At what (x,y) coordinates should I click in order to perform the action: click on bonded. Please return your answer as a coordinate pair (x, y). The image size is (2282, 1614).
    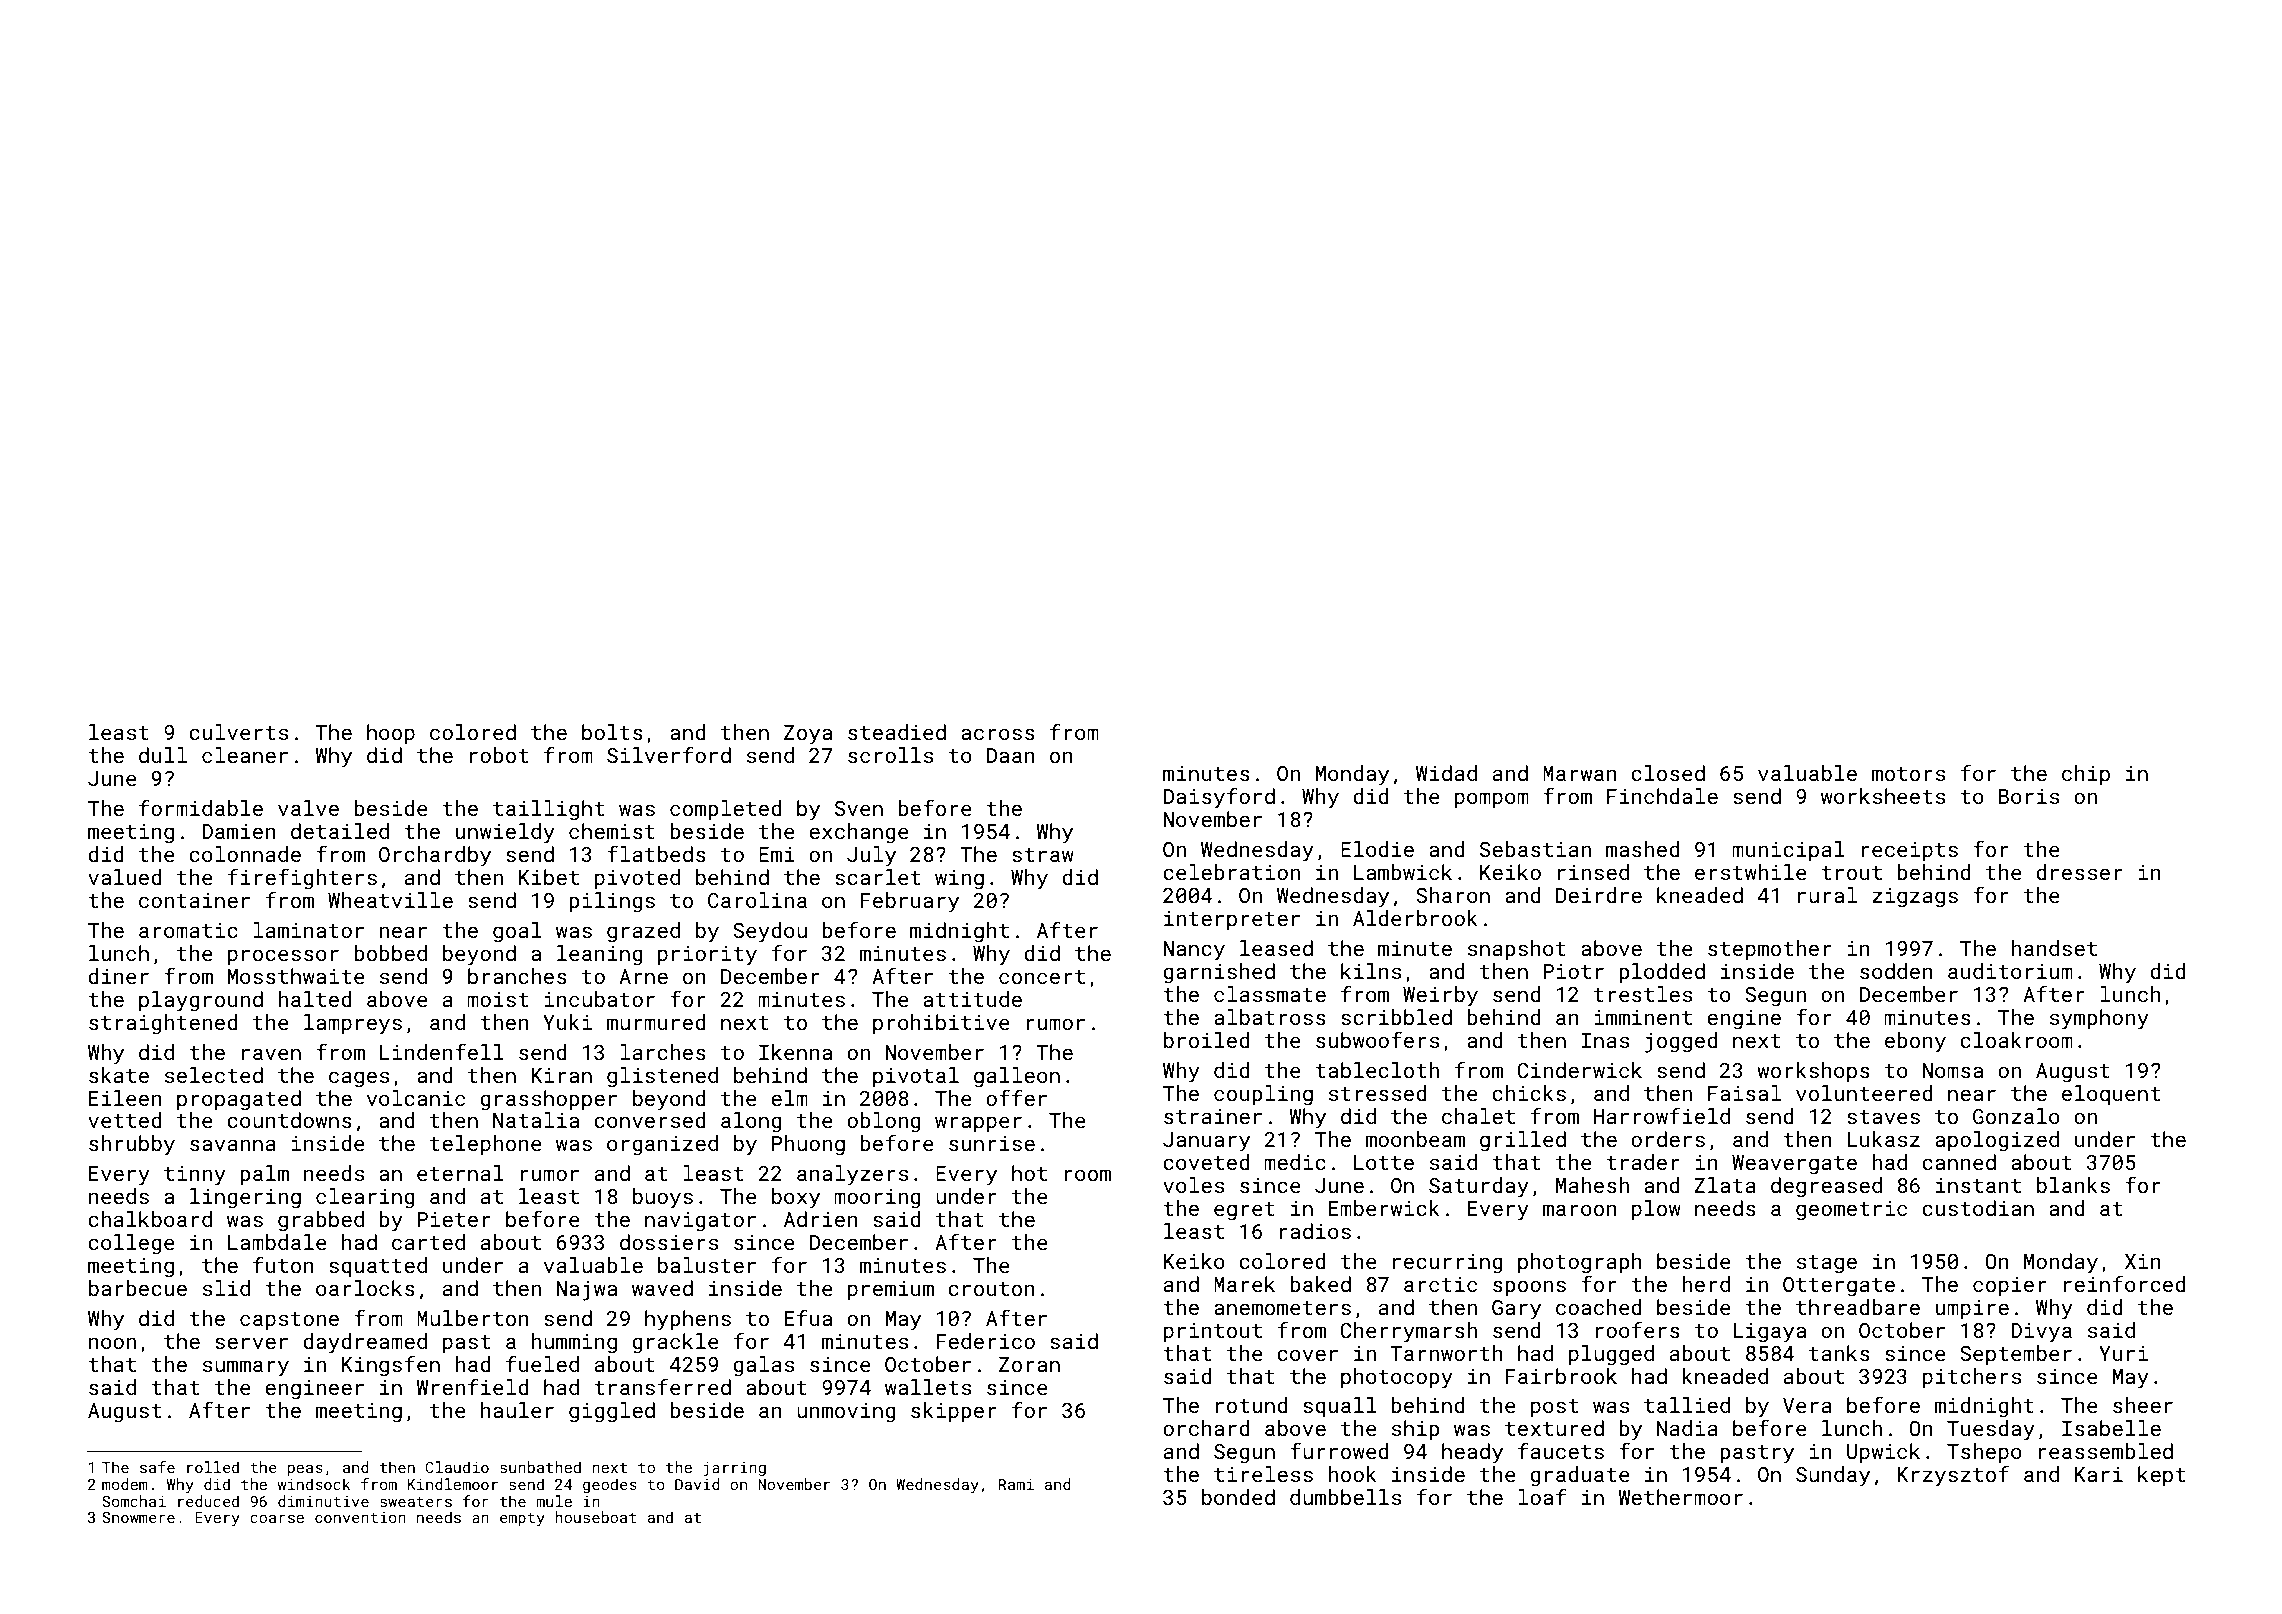
    Looking at the image, I should click on (1238, 1497).
